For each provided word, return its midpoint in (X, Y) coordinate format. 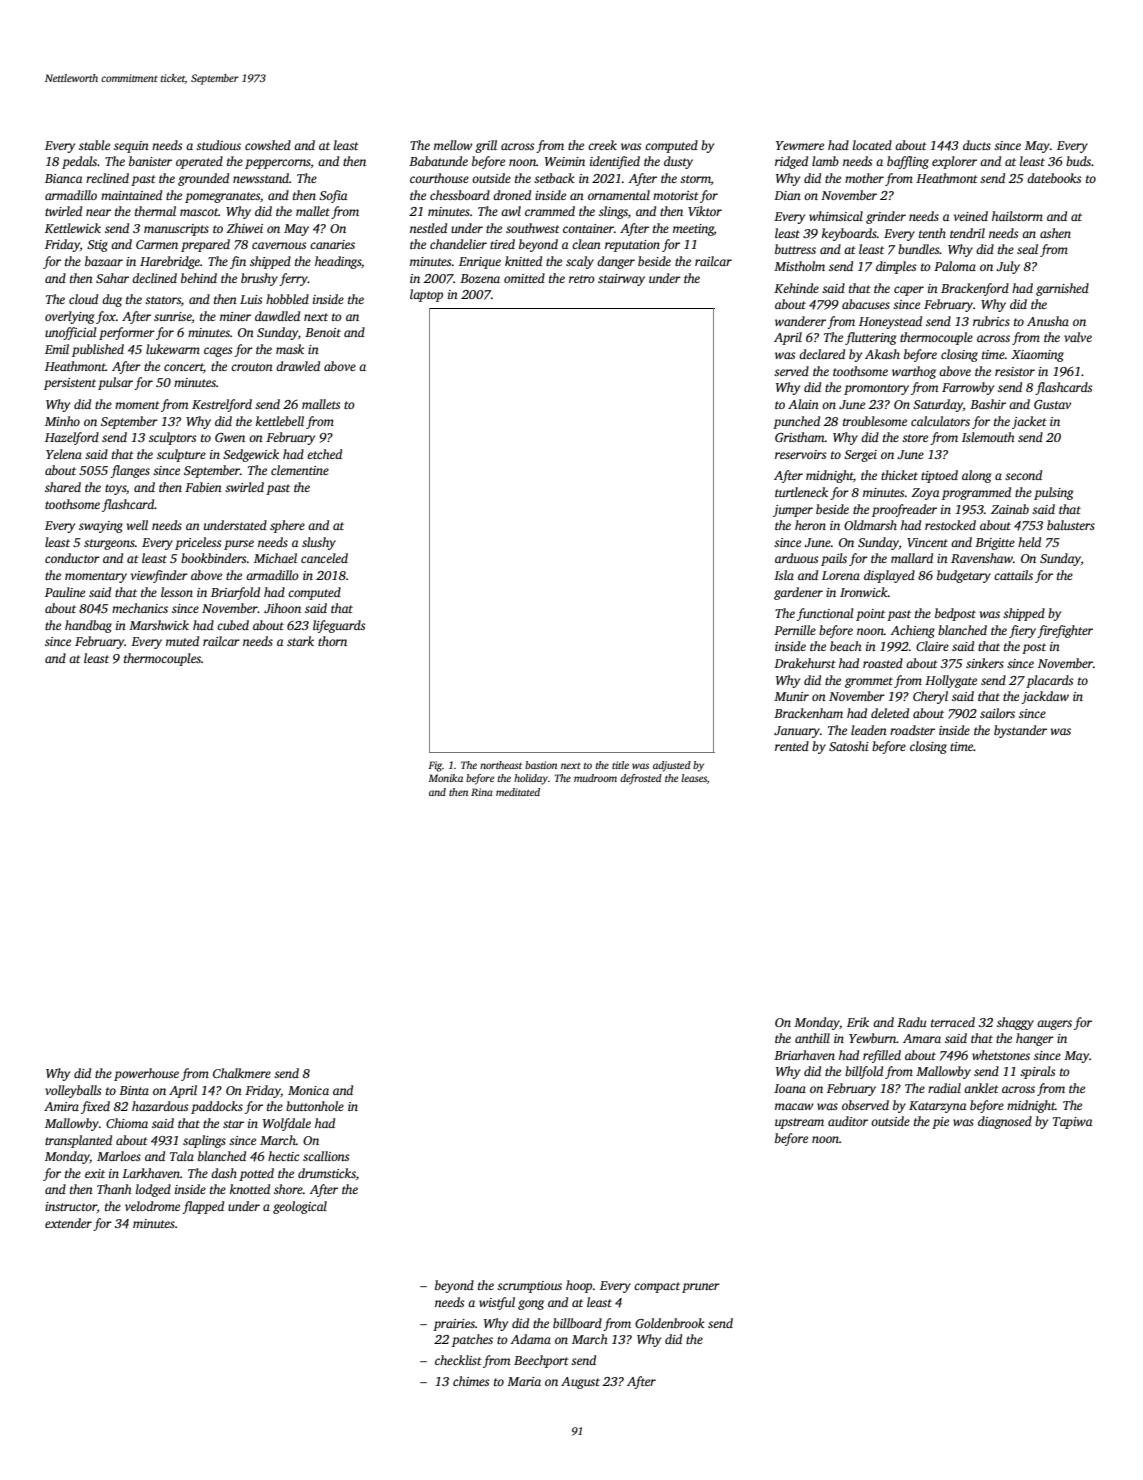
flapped (203, 1207)
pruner (701, 1288)
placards (1049, 681)
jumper (793, 511)
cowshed (268, 145)
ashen (1055, 233)
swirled (244, 487)
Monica (308, 1090)
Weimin (565, 161)
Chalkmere (242, 1073)
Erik (858, 1022)
